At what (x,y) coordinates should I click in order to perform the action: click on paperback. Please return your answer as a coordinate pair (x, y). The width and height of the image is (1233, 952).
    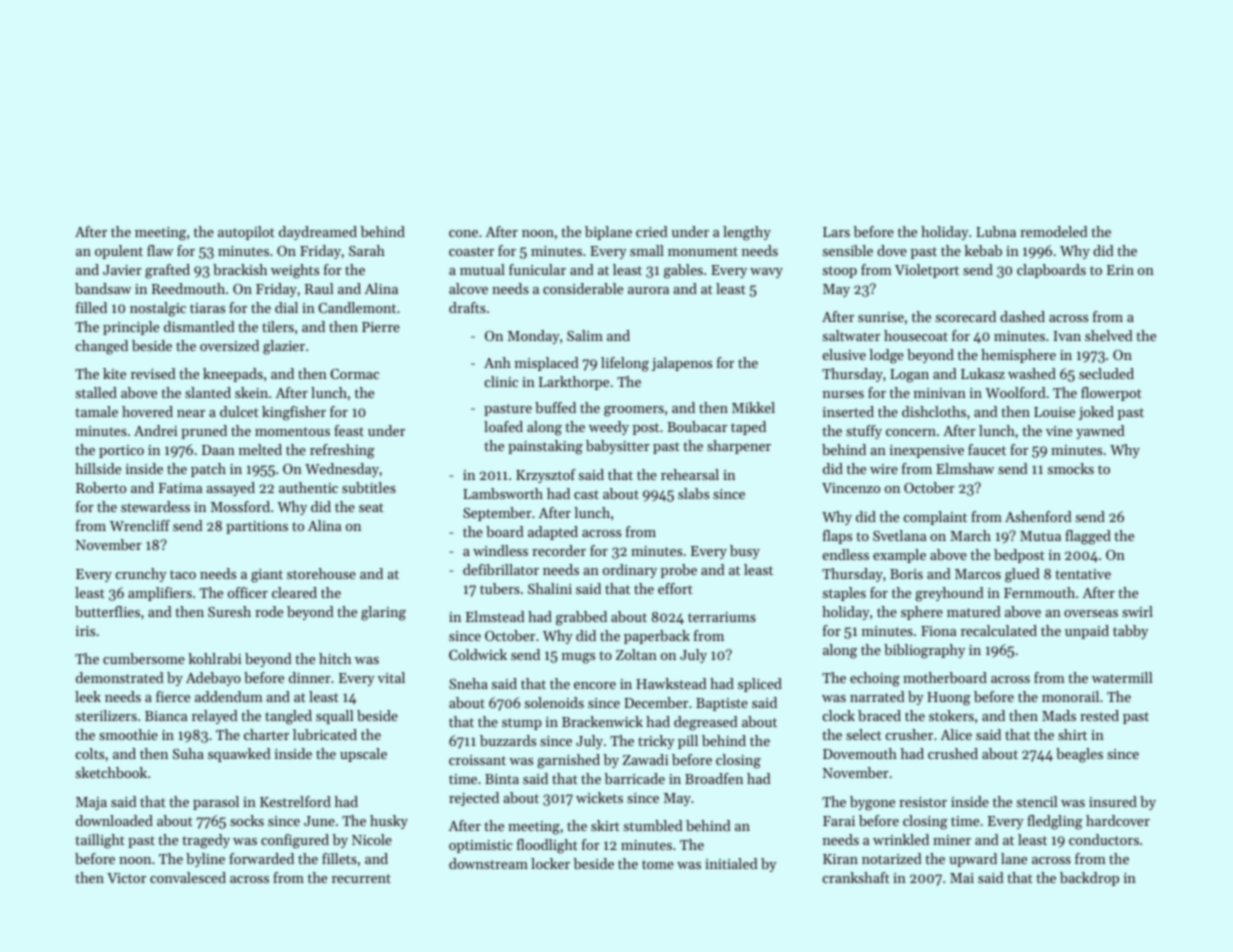
    Looking at the image, I should click on (657, 637).
